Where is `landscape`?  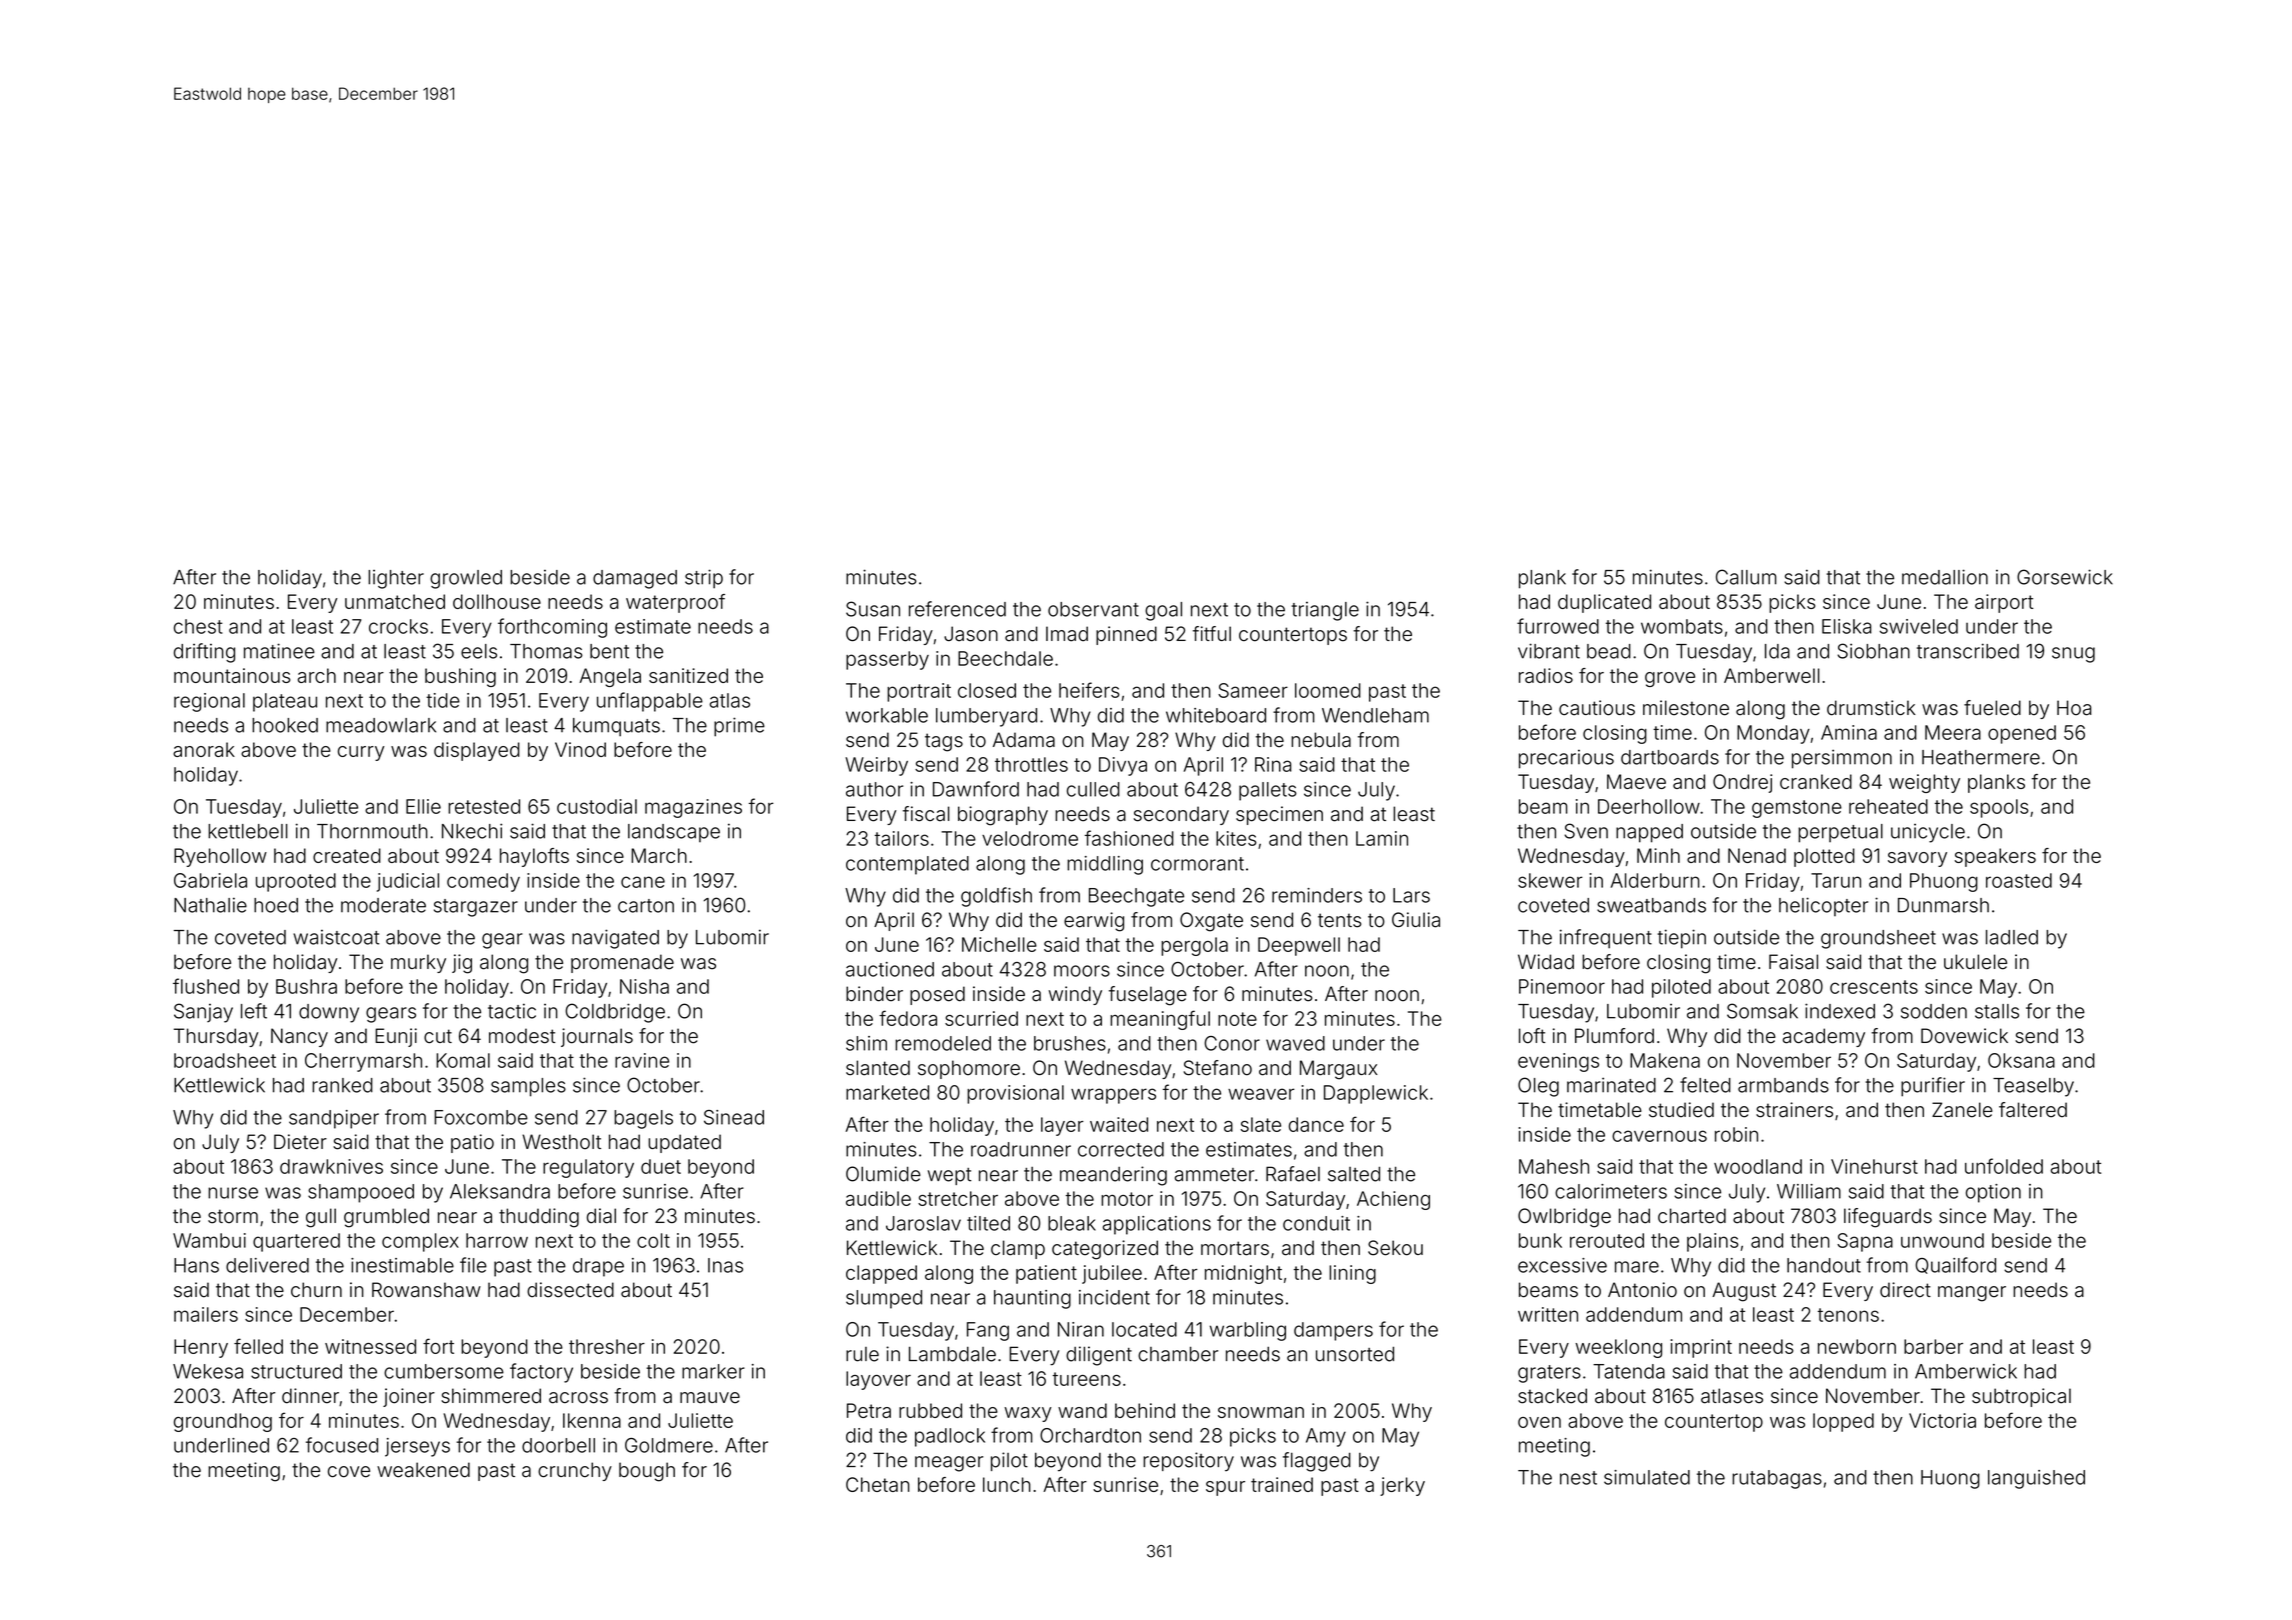 landscape is located at coordinates (674, 833).
